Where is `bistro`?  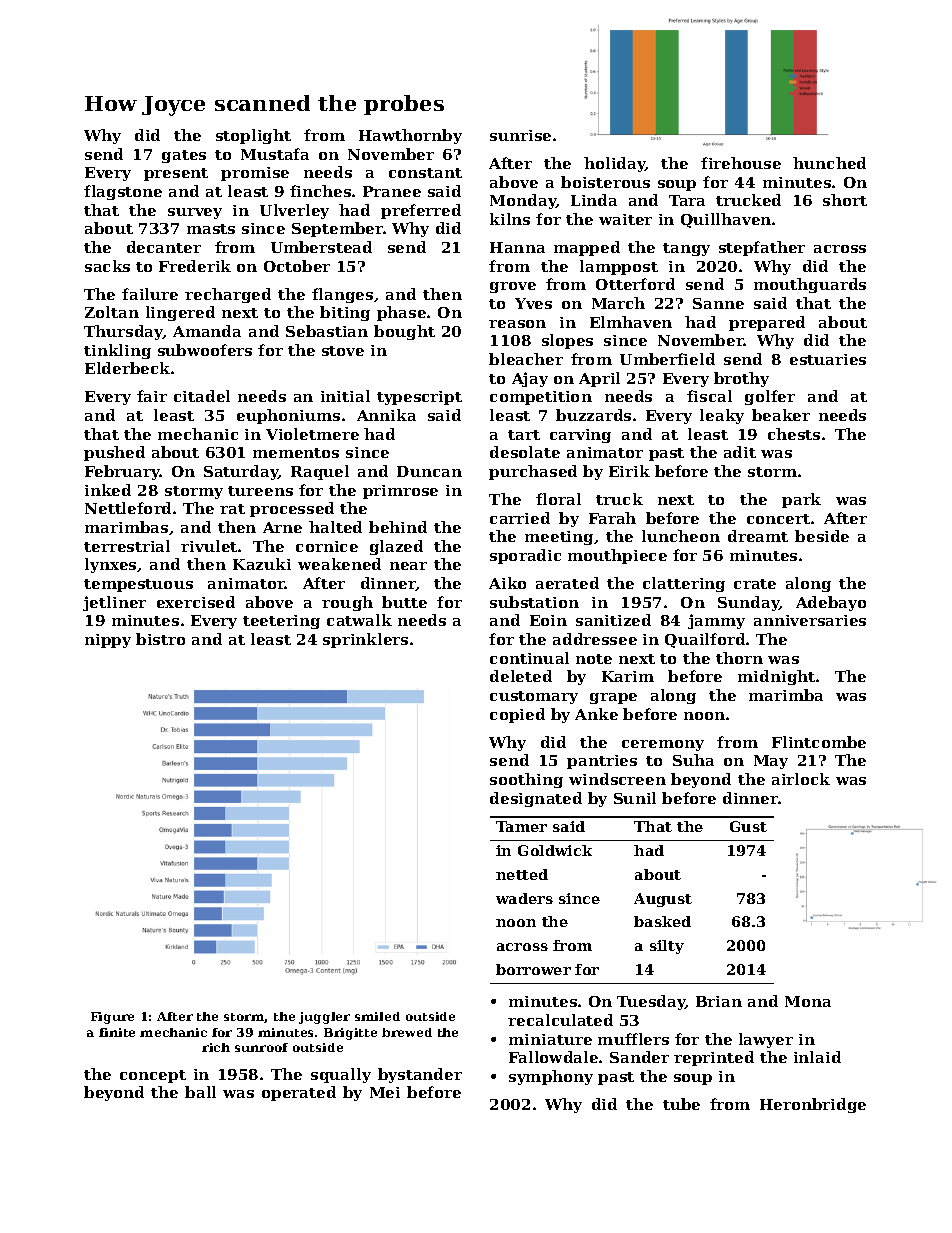 bistro is located at coordinates (160, 639).
